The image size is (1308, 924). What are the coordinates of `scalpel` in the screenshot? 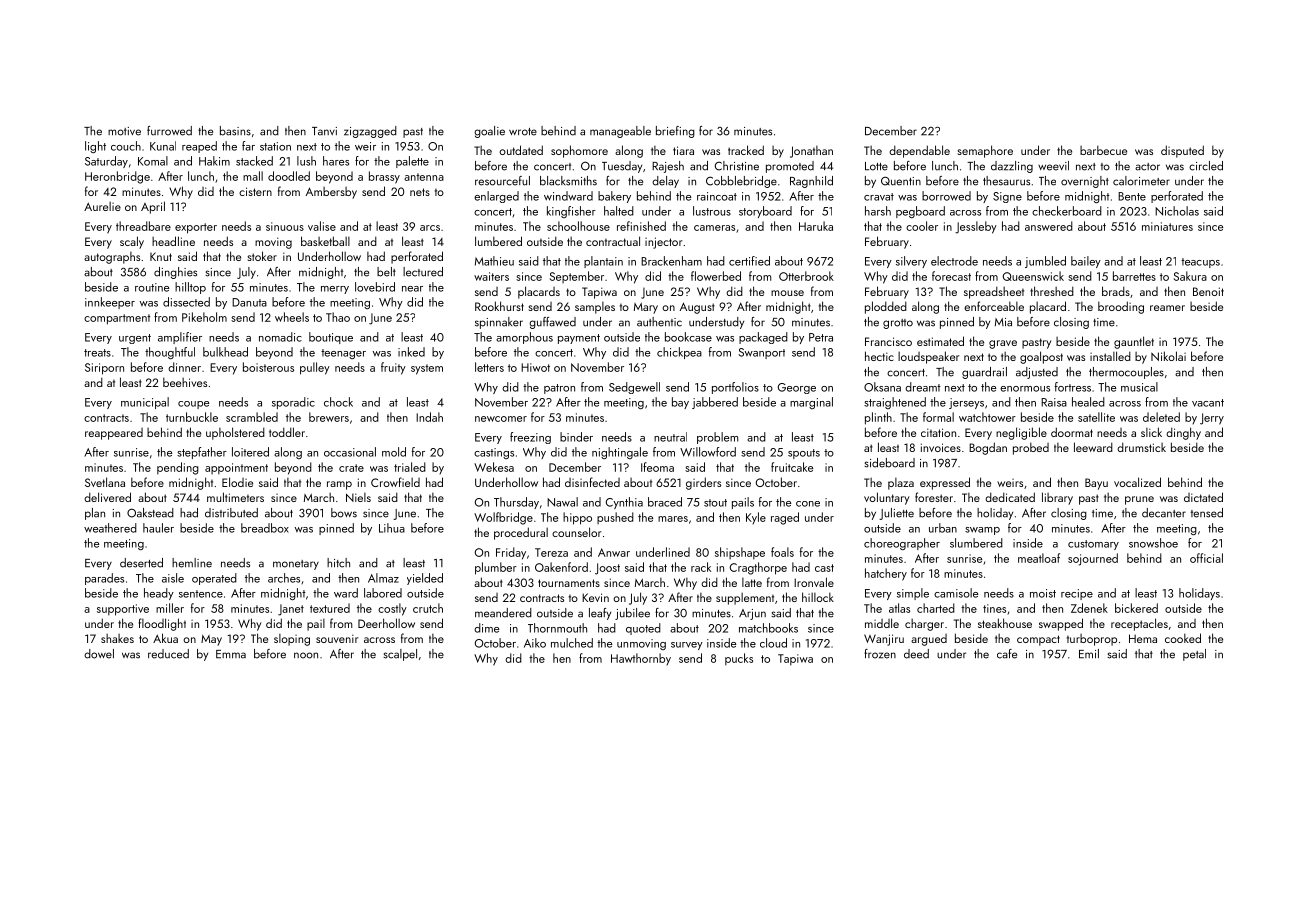 It's located at (400, 655).
